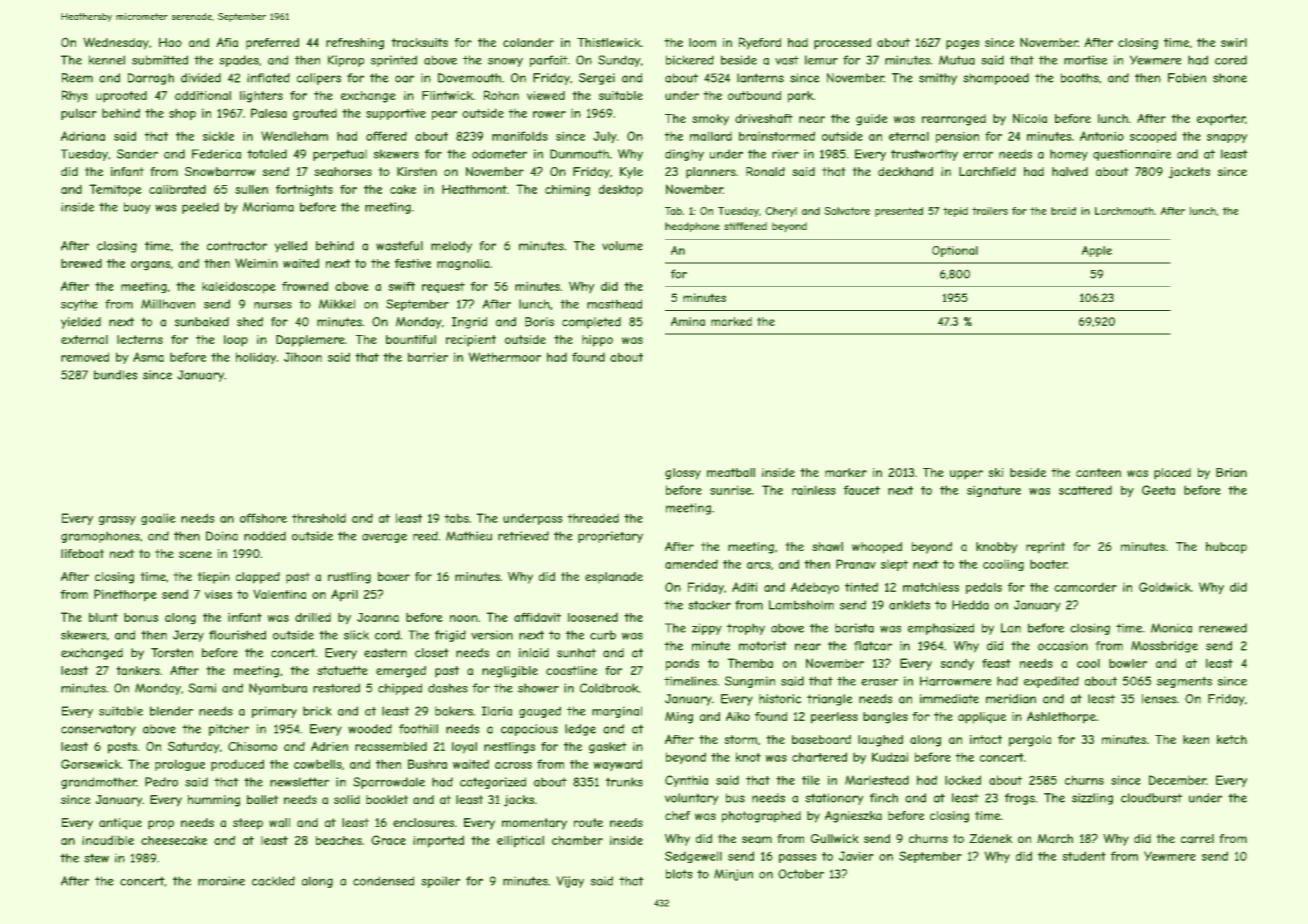  Describe the element at coordinates (1234, 42) in the screenshot. I see `swirl` at that location.
